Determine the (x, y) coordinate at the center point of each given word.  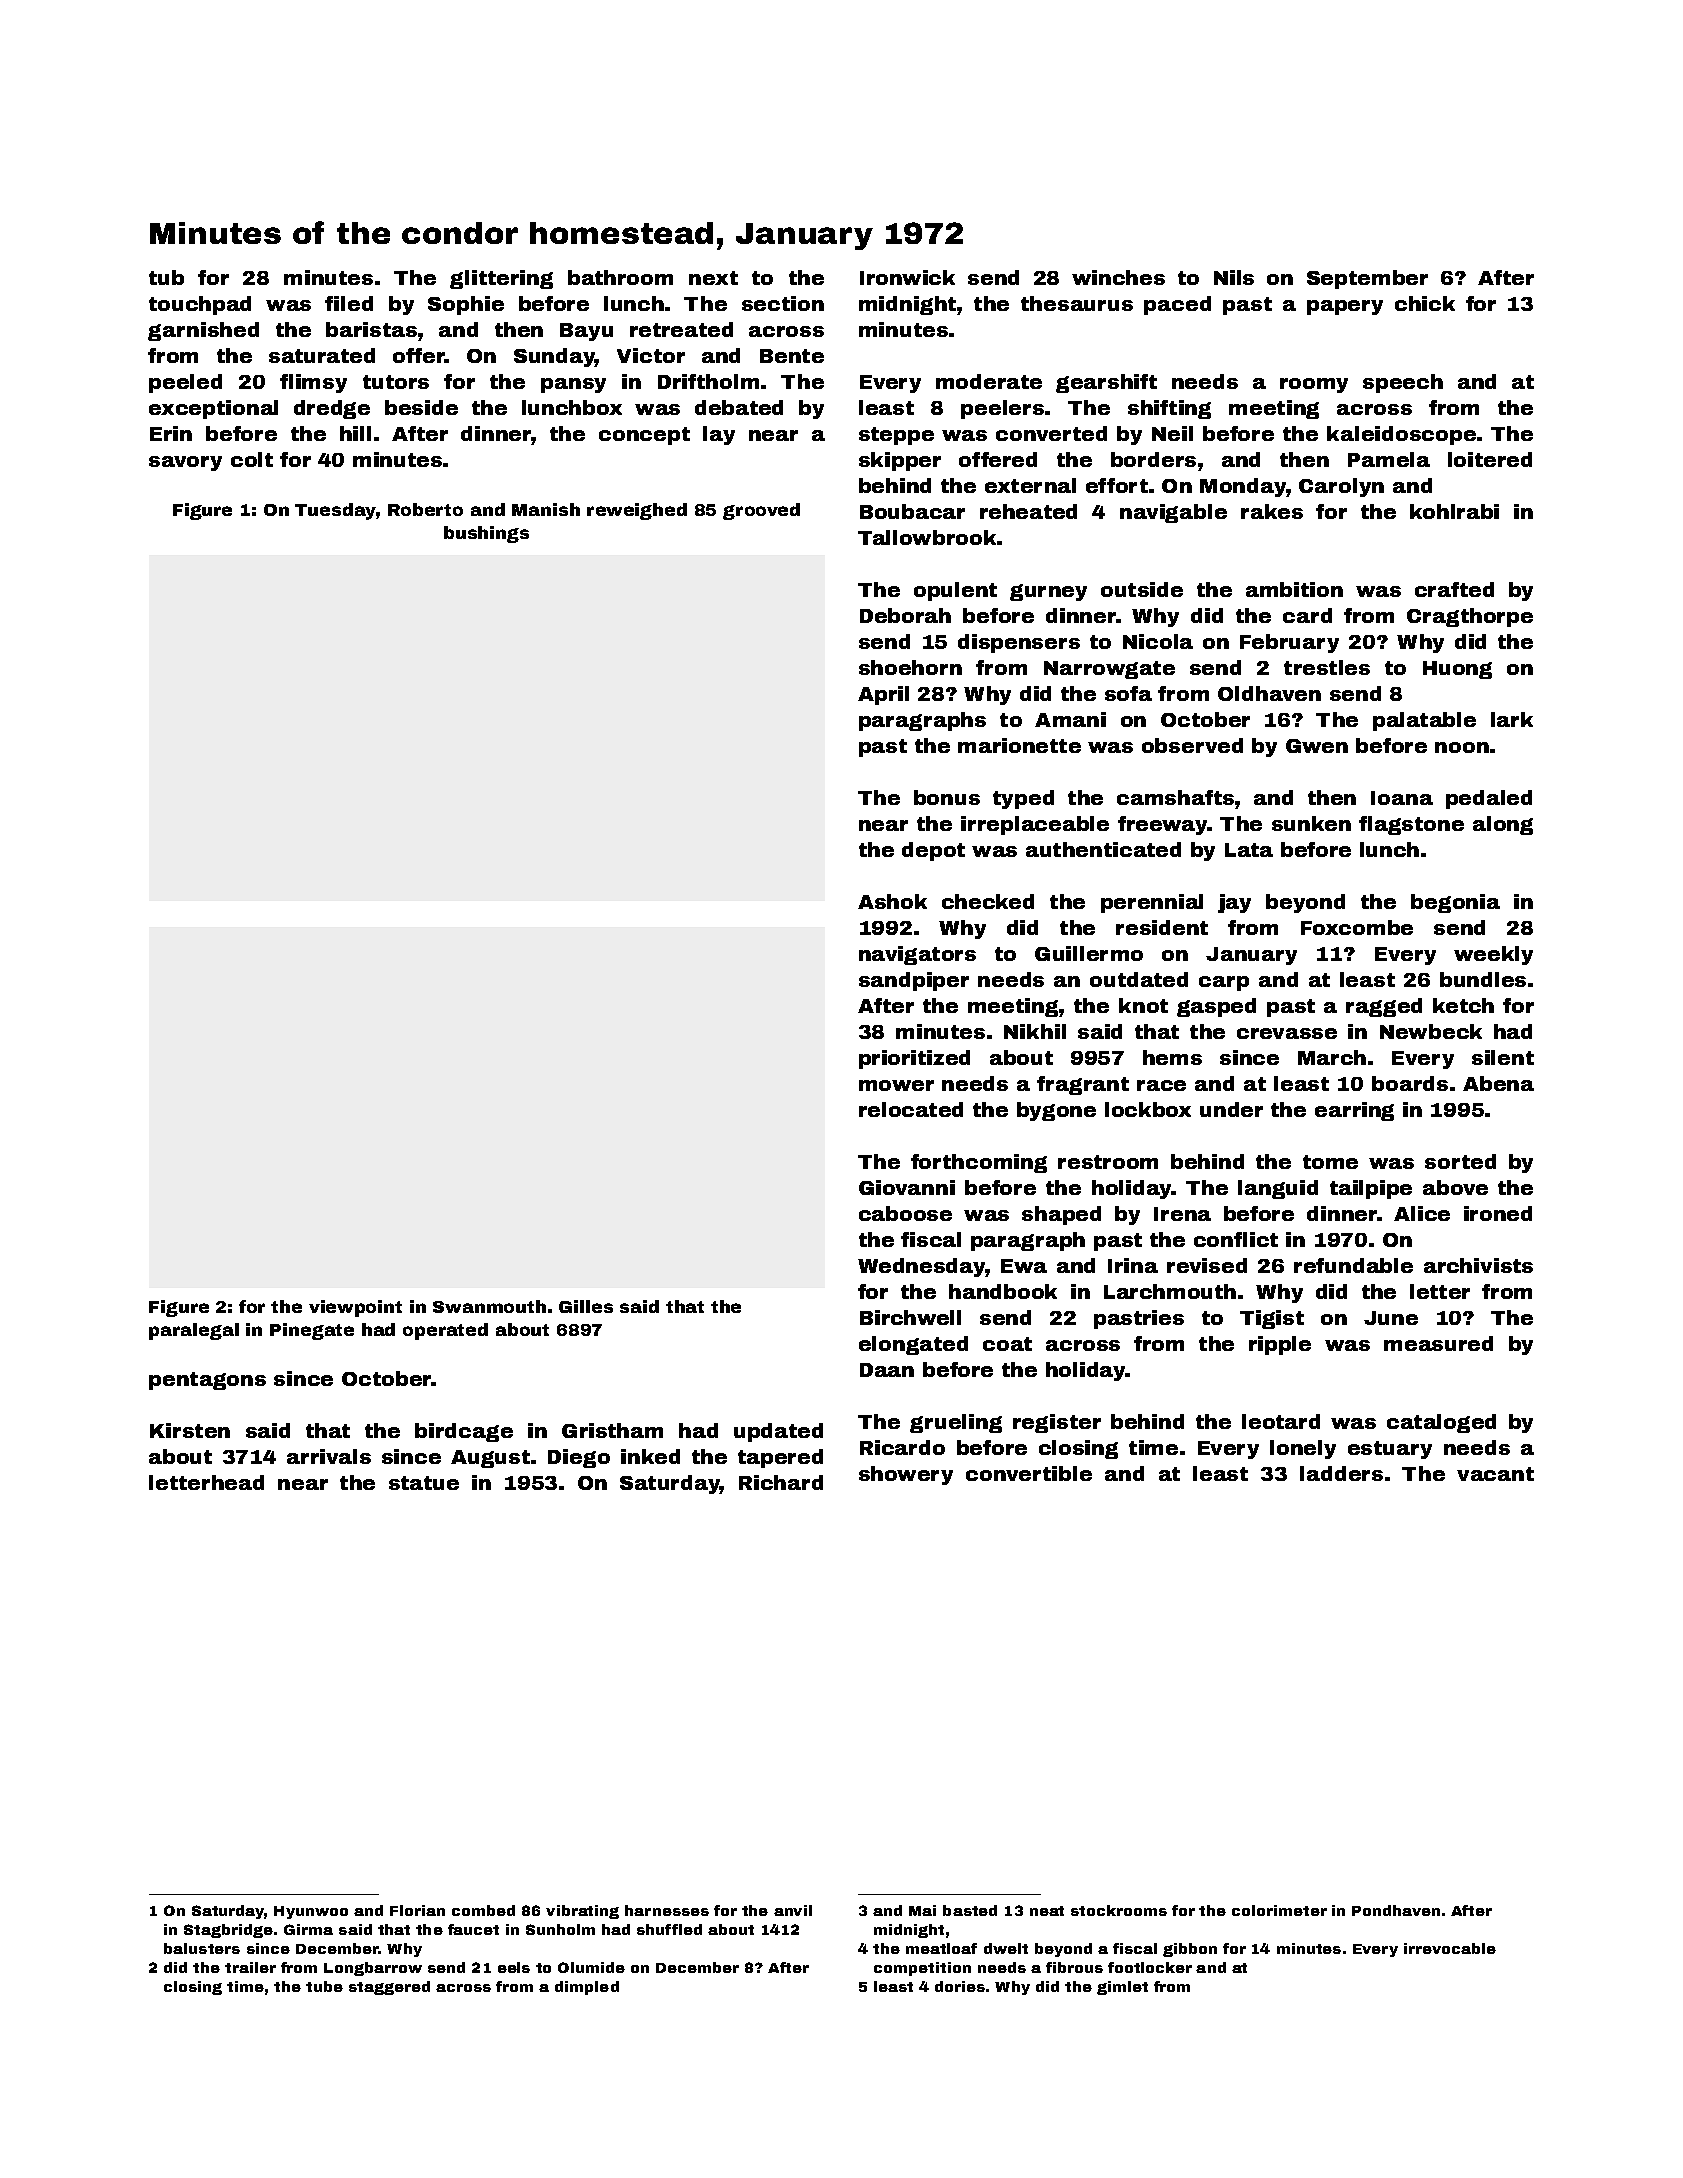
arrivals (329, 1456)
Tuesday (336, 511)
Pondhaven (1396, 1910)
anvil (793, 1910)
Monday (1243, 487)
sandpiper (914, 981)
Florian (417, 1910)
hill (355, 433)
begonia (1455, 903)
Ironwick (907, 277)
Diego (579, 1458)
